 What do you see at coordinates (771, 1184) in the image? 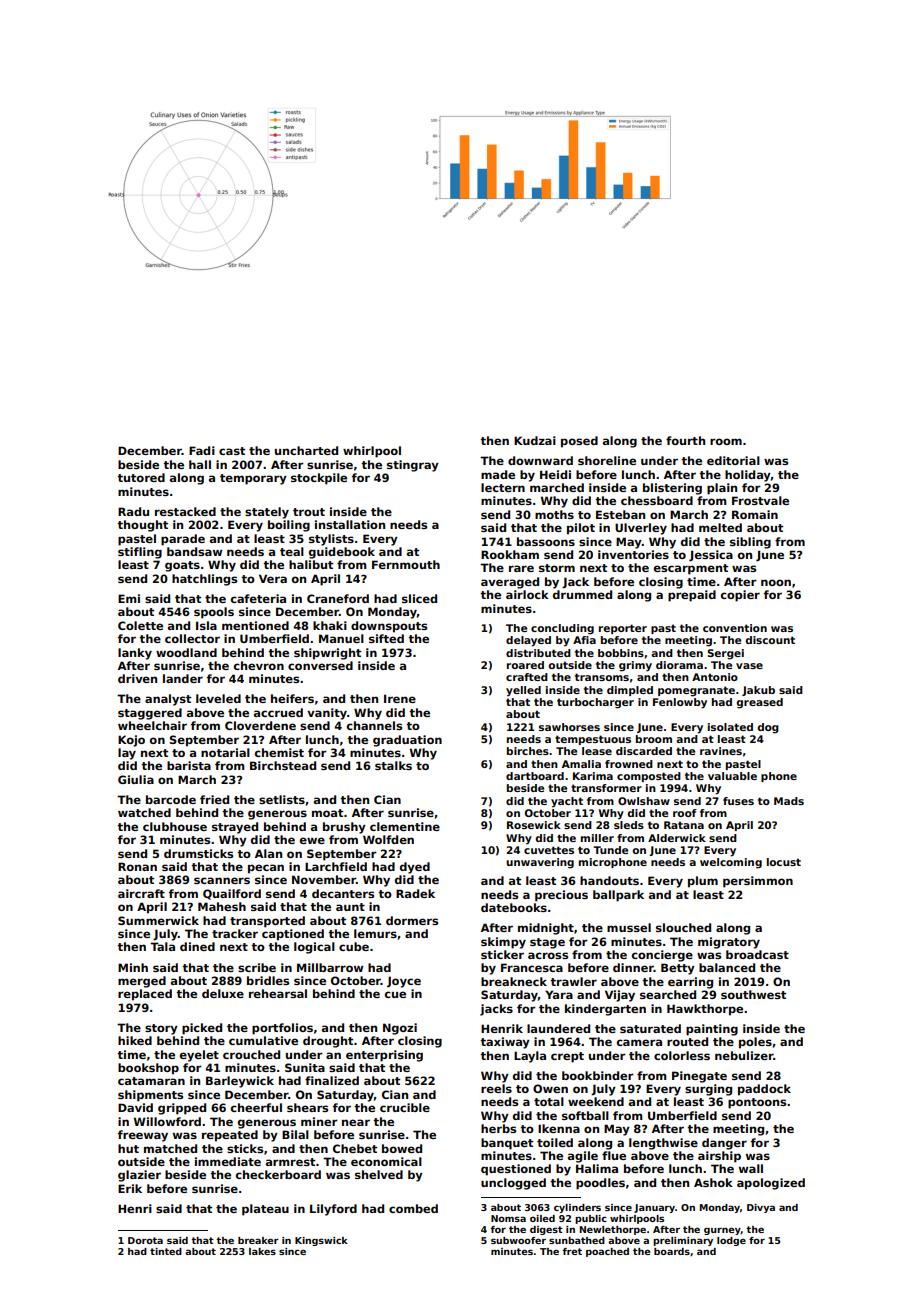
I see `apologized` at bounding box center [771, 1184].
